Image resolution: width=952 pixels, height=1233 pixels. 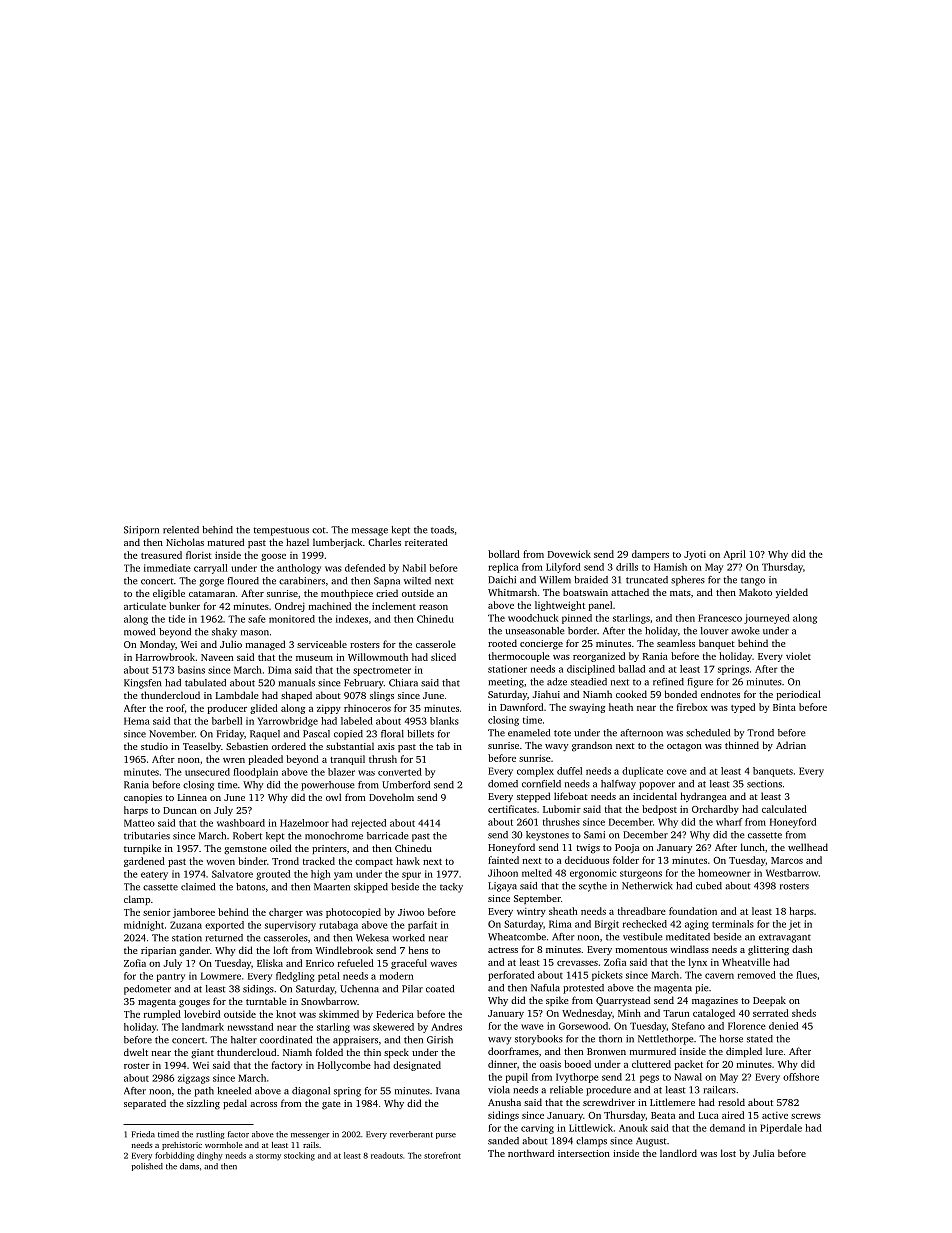 What do you see at coordinates (735, 555) in the document?
I see `April` at bounding box center [735, 555].
